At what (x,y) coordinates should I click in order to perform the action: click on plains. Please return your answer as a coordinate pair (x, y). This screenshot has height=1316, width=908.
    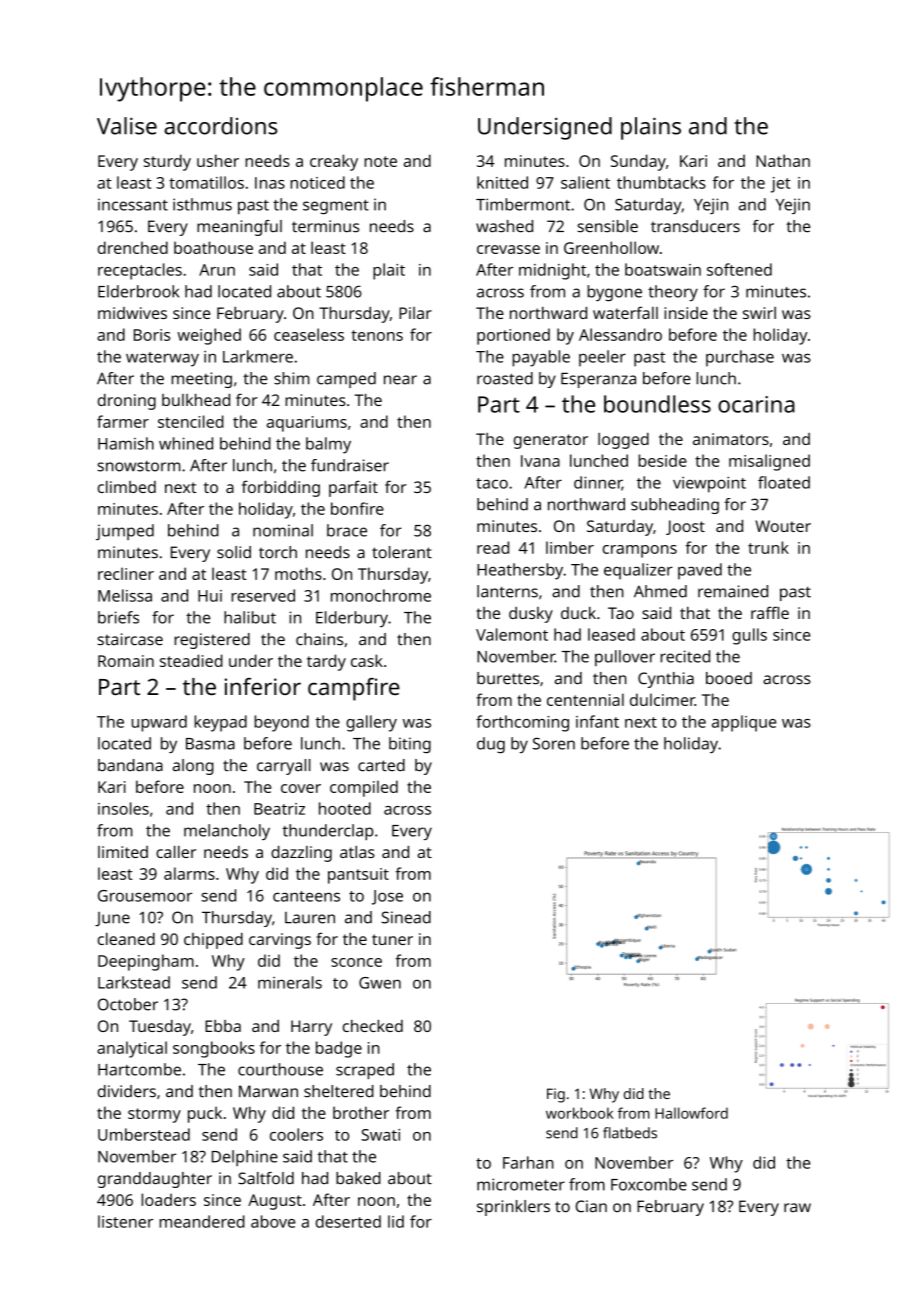
    Looking at the image, I should click on (651, 128).
